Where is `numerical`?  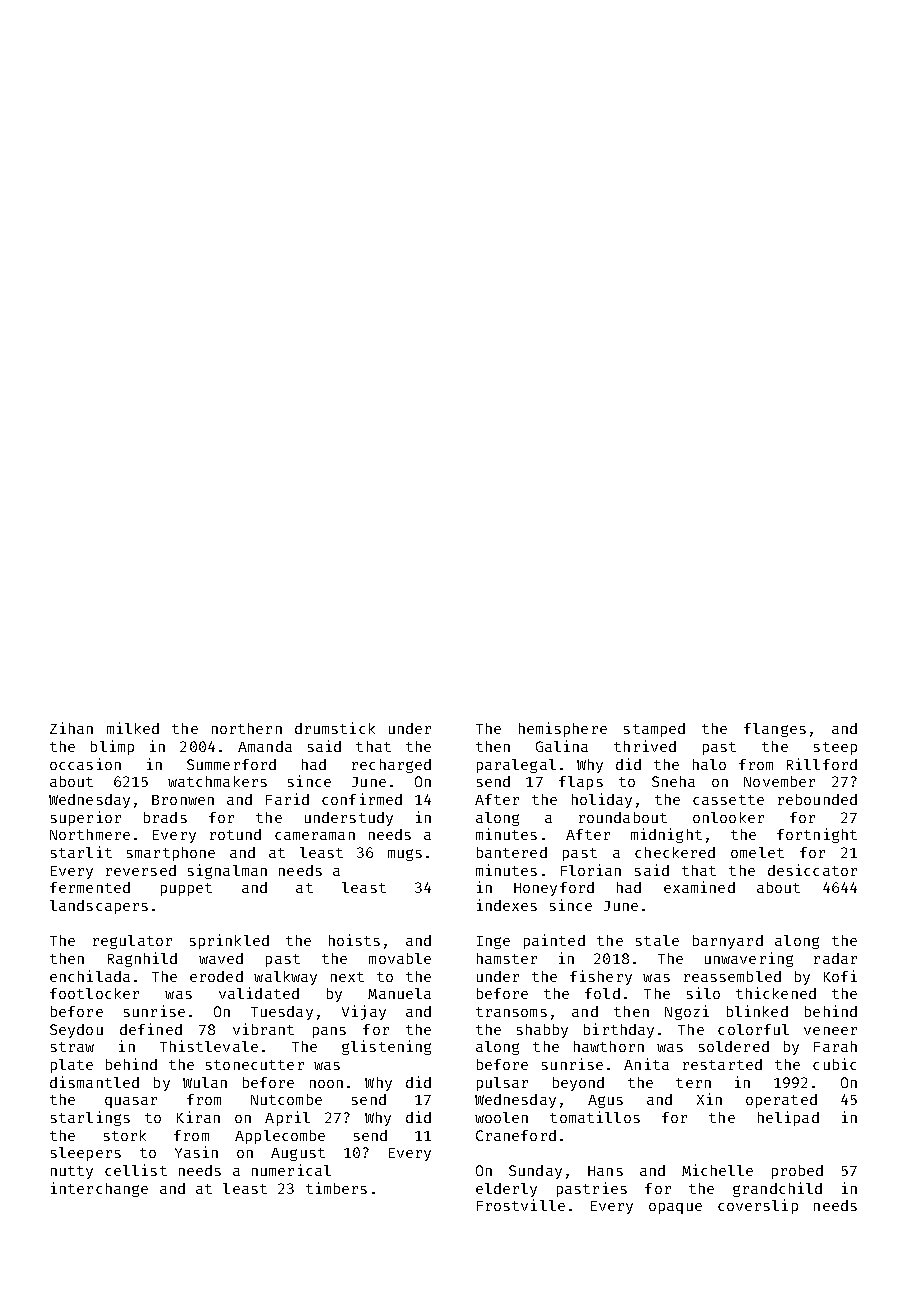
numerical is located at coordinates (291, 1170).
